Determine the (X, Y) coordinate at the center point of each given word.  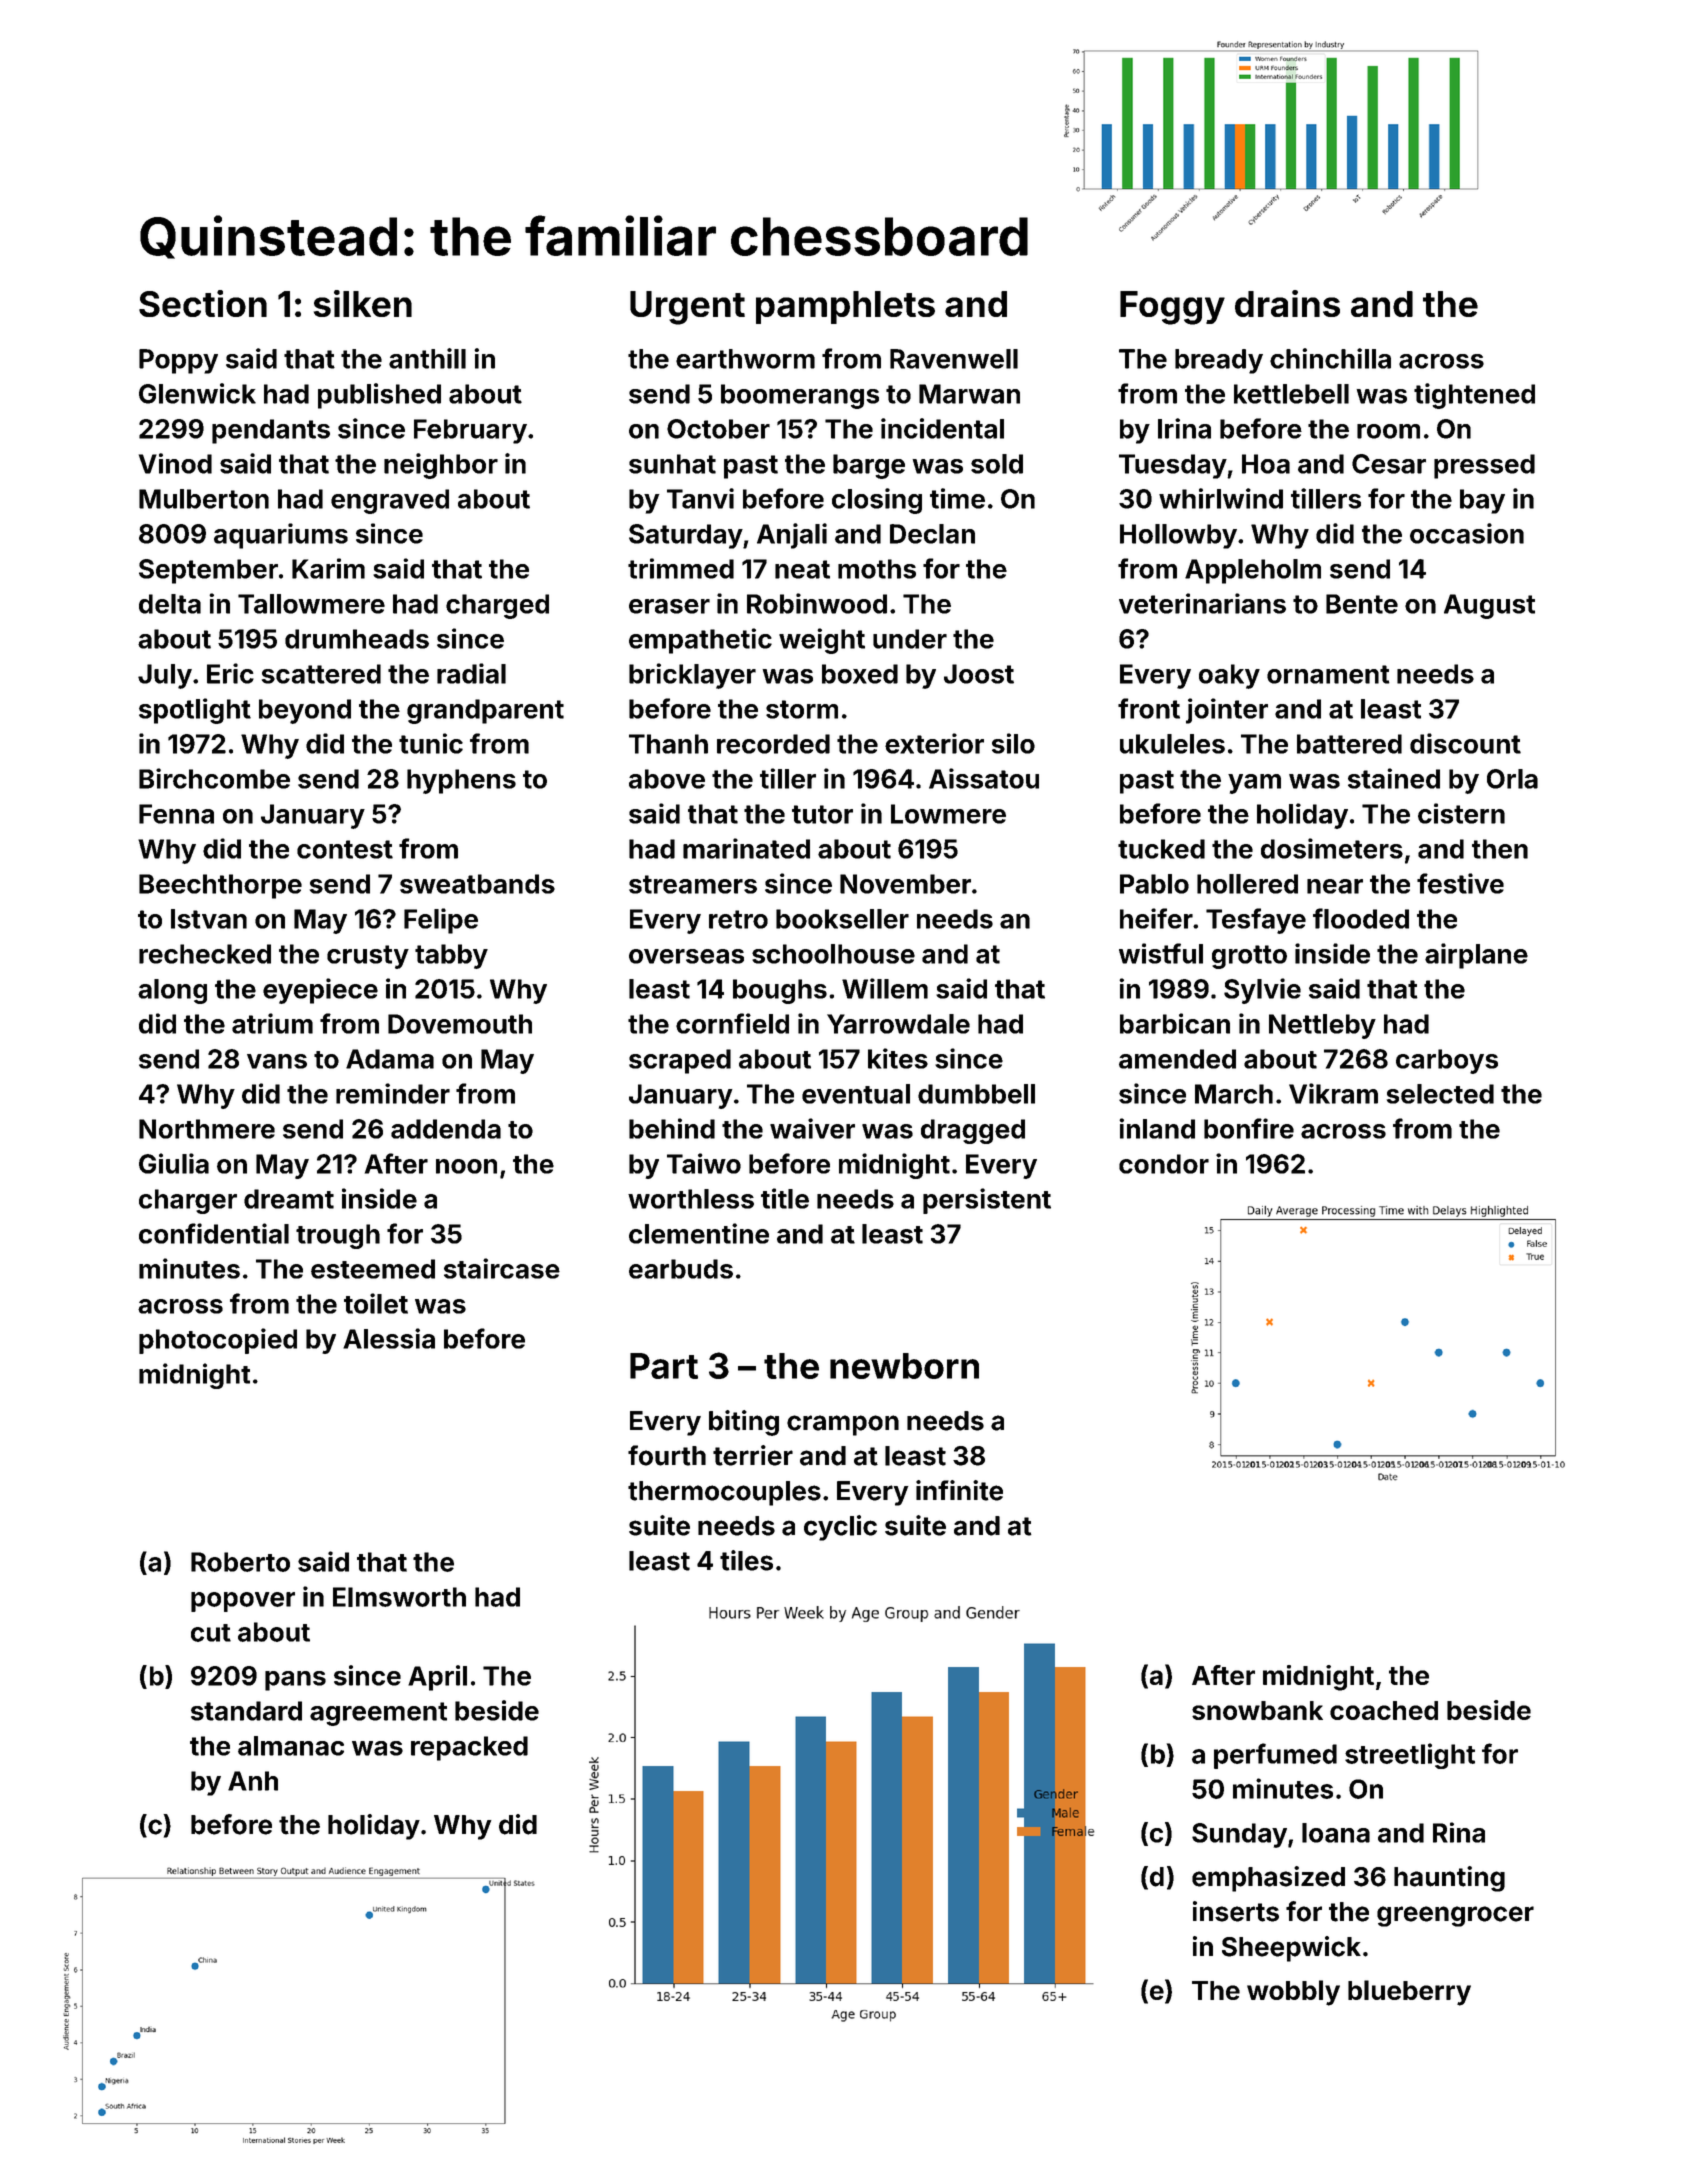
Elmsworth (399, 1597)
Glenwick (197, 393)
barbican (1175, 1023)
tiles (746, 1560)
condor (1164, 1164)
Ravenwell (954, 359)
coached (1384, 1710)
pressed (1484, 466)
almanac (291, 1746)
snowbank (1257, 1710)
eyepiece (320, 991)
